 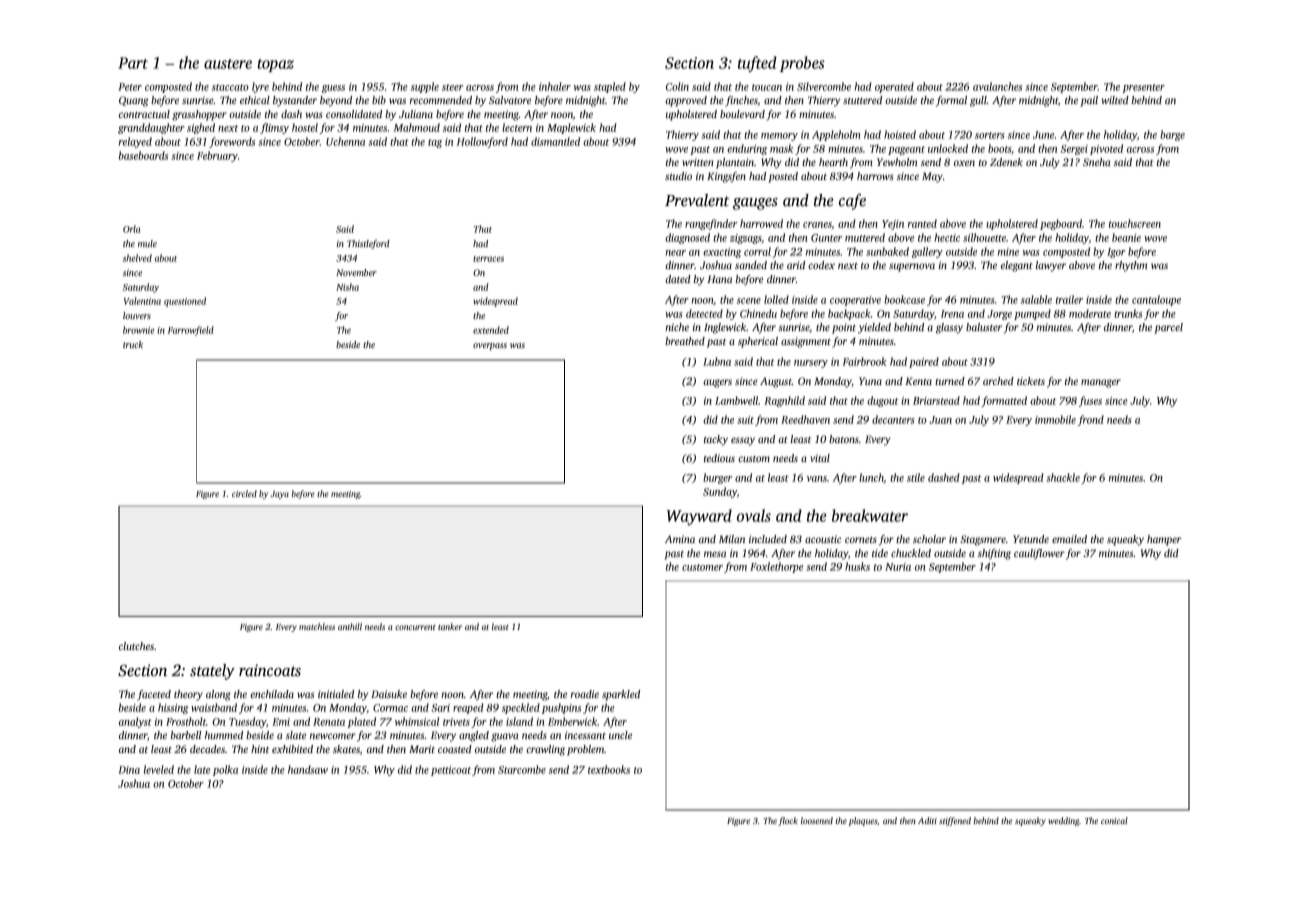 I want to click on sparkled, so click(x=621, y=695).
